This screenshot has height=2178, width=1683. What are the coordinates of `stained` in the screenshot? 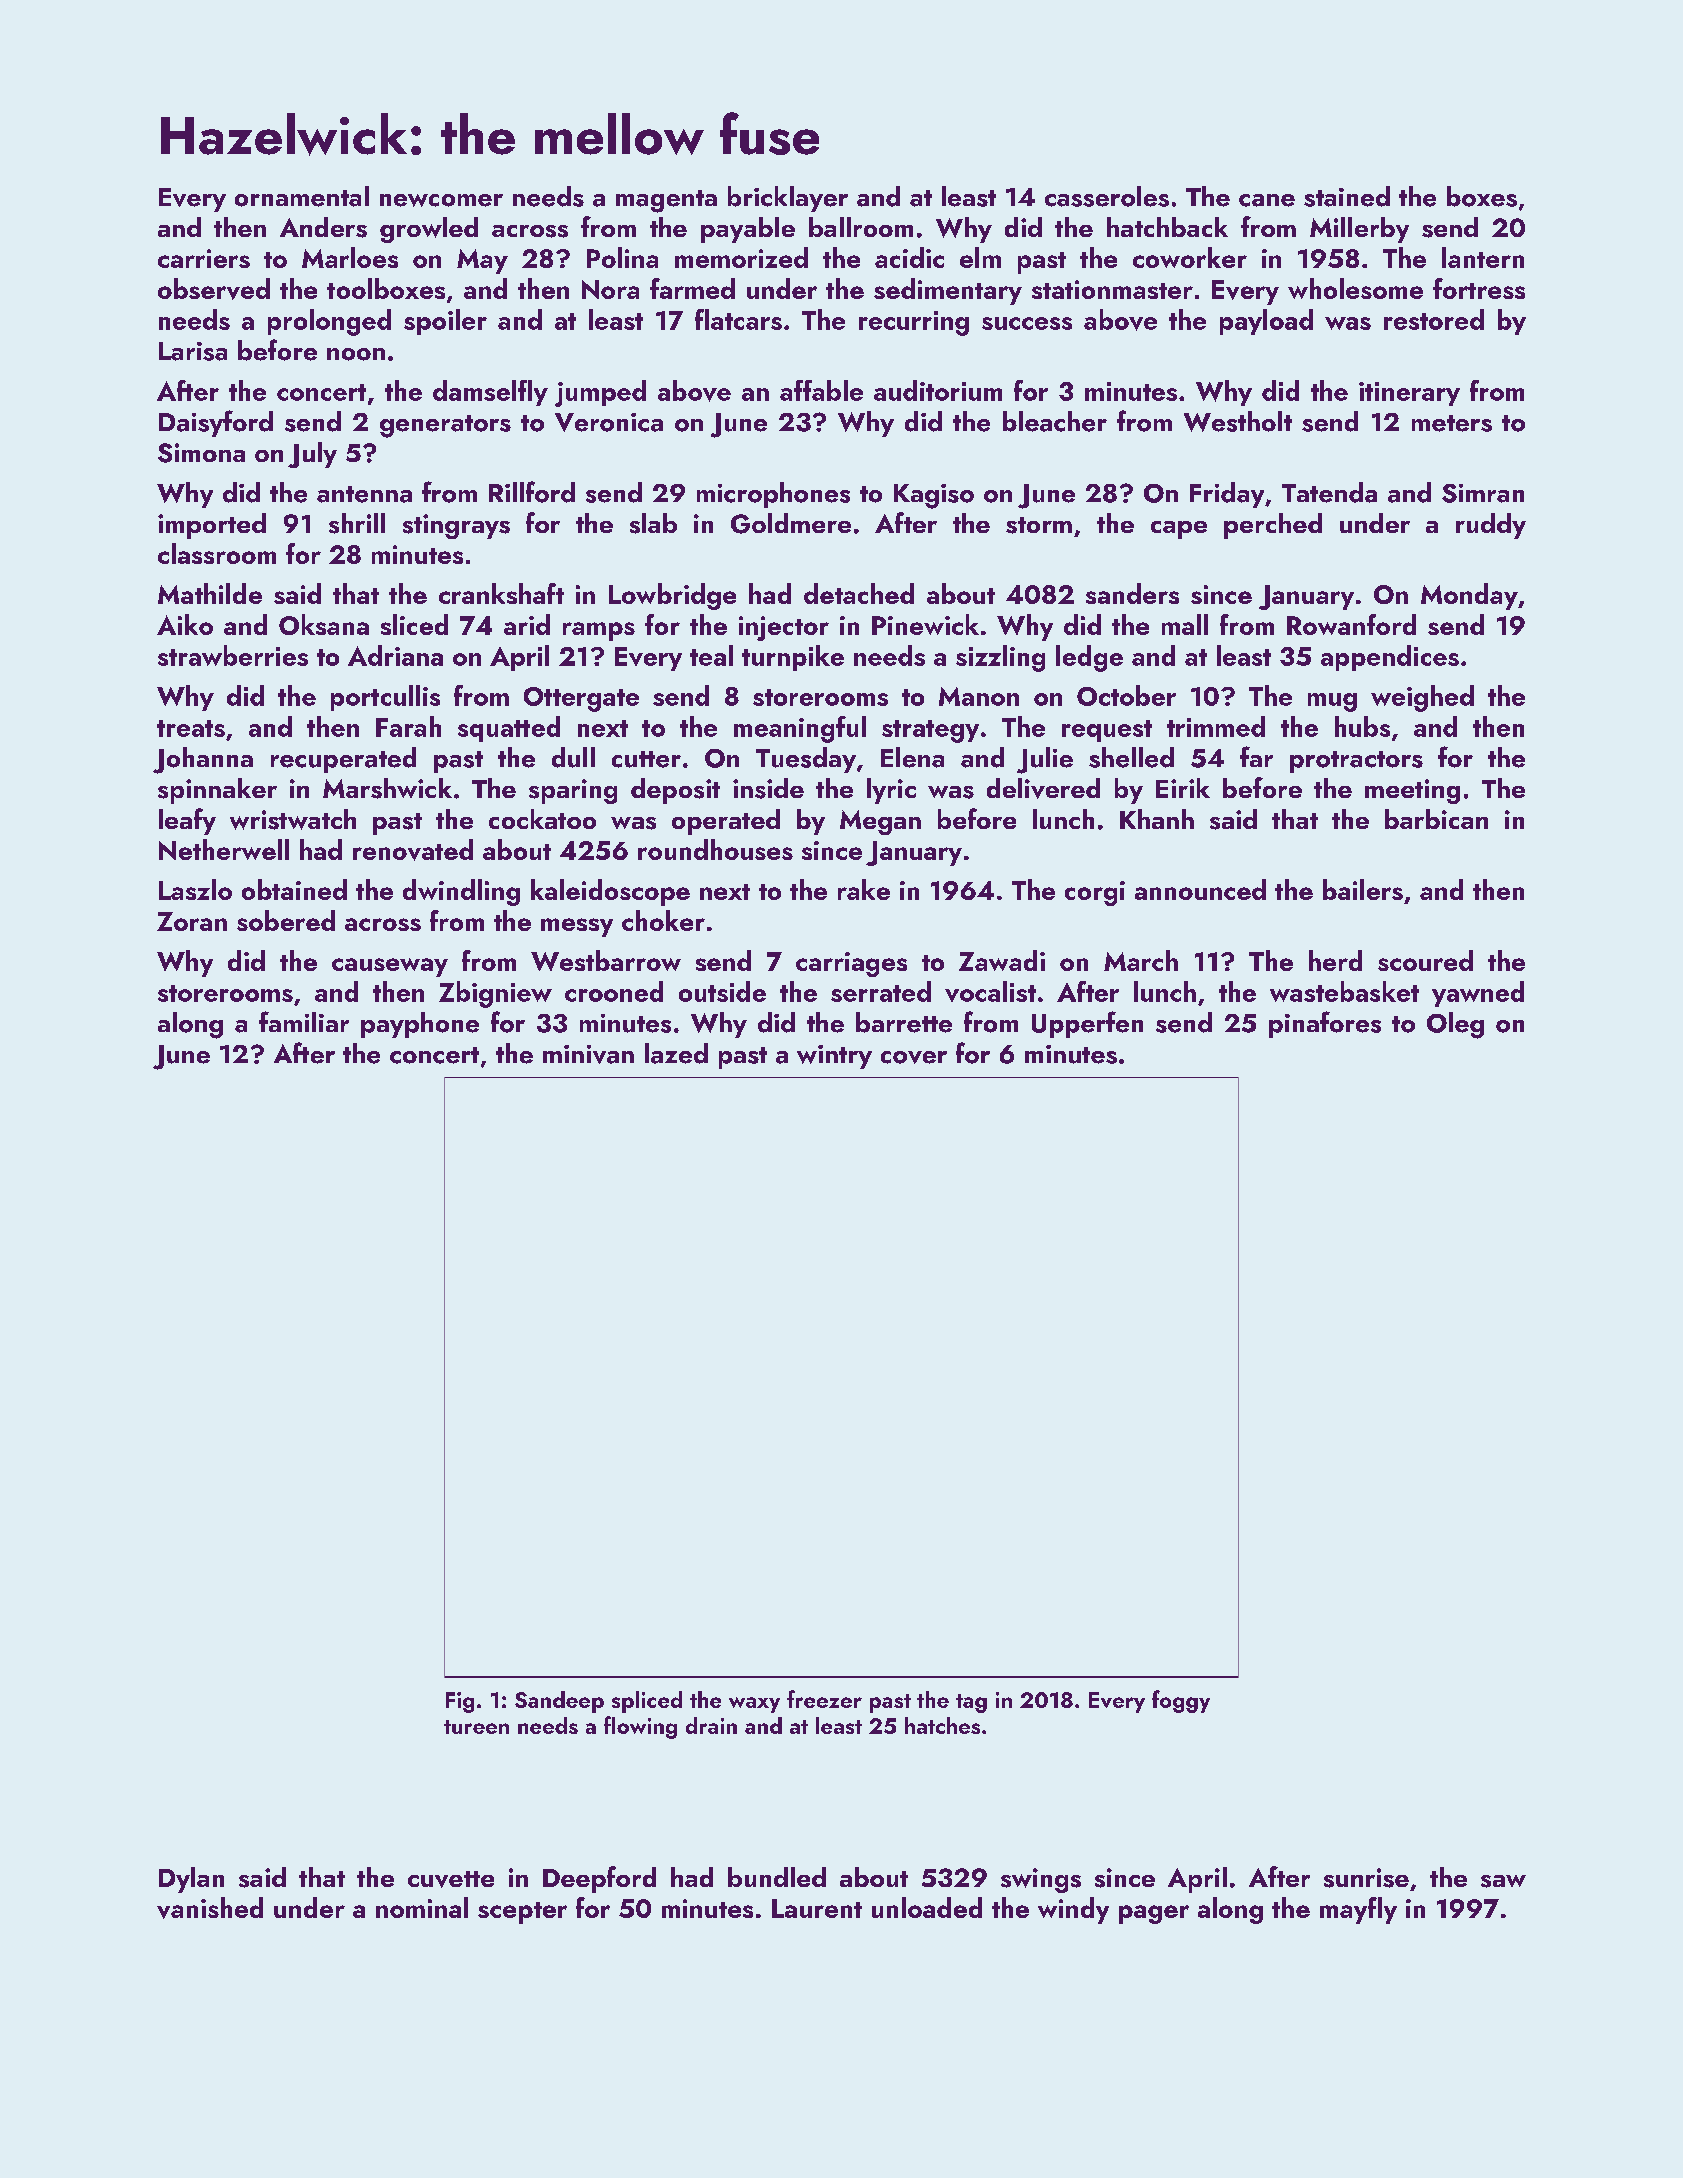 It's located at (1347, 196).
